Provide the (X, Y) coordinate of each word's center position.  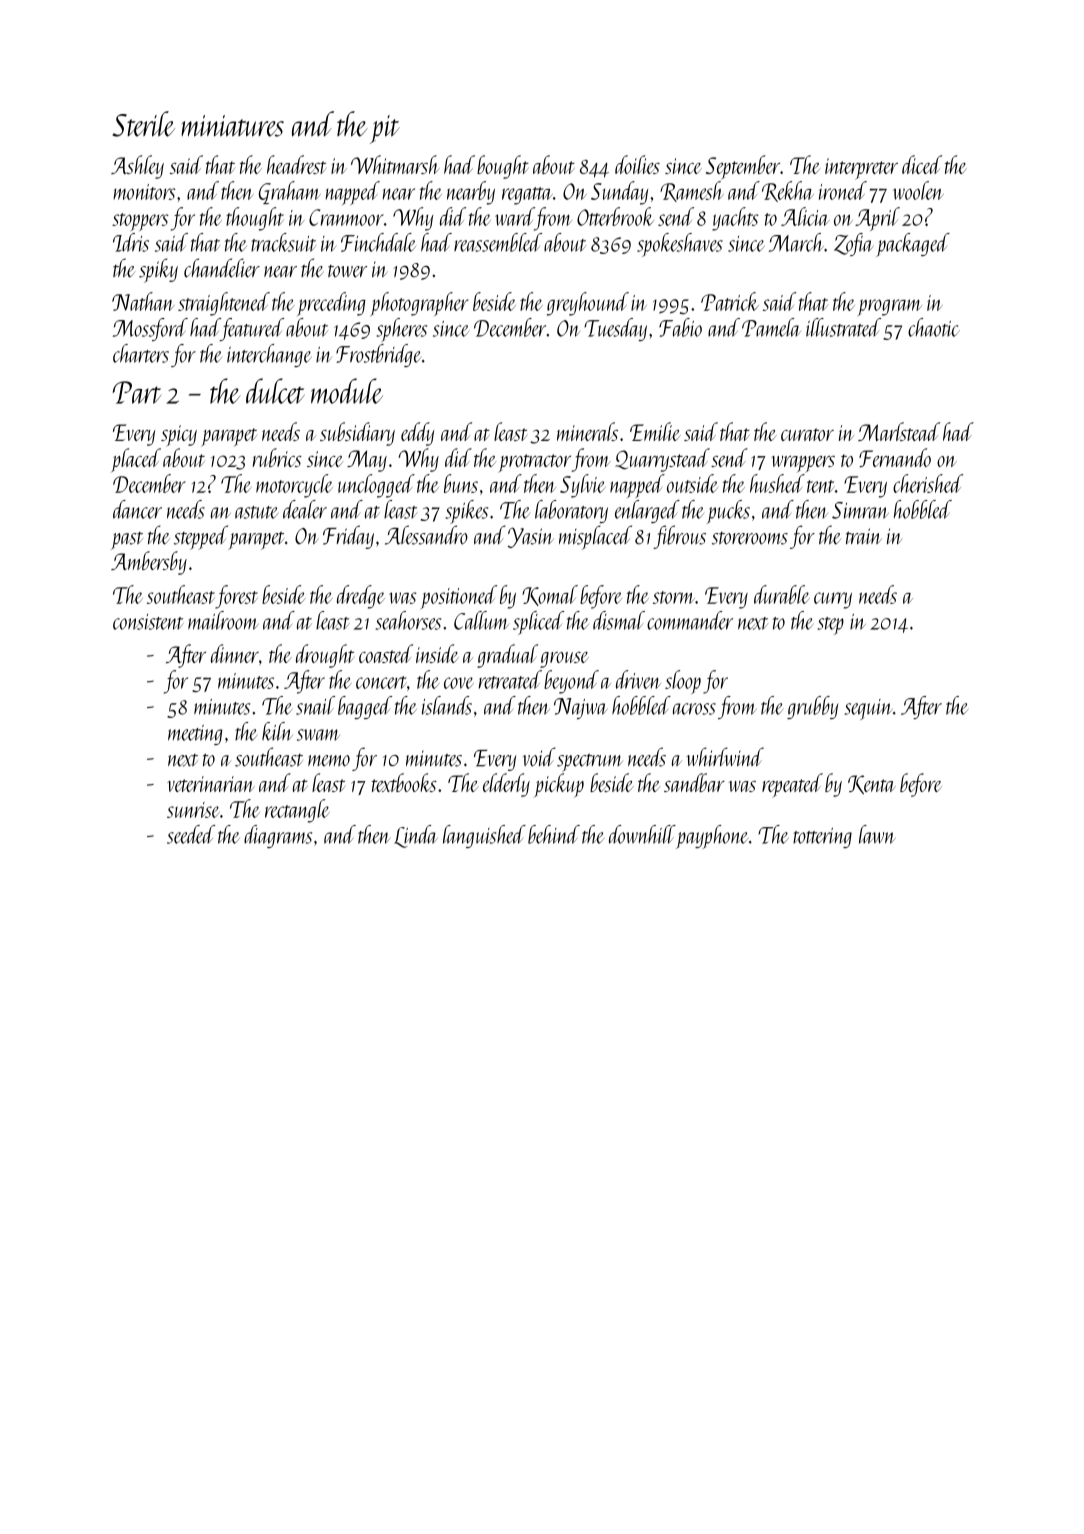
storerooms (750, 538)
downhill (642, 834)
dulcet (275, 391)
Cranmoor (346, 217)
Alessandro (426, 535)
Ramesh (692, 191)
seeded (191, 834)
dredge (361, 597)
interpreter (861, 169)
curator (807, 434)
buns (461, 483)
